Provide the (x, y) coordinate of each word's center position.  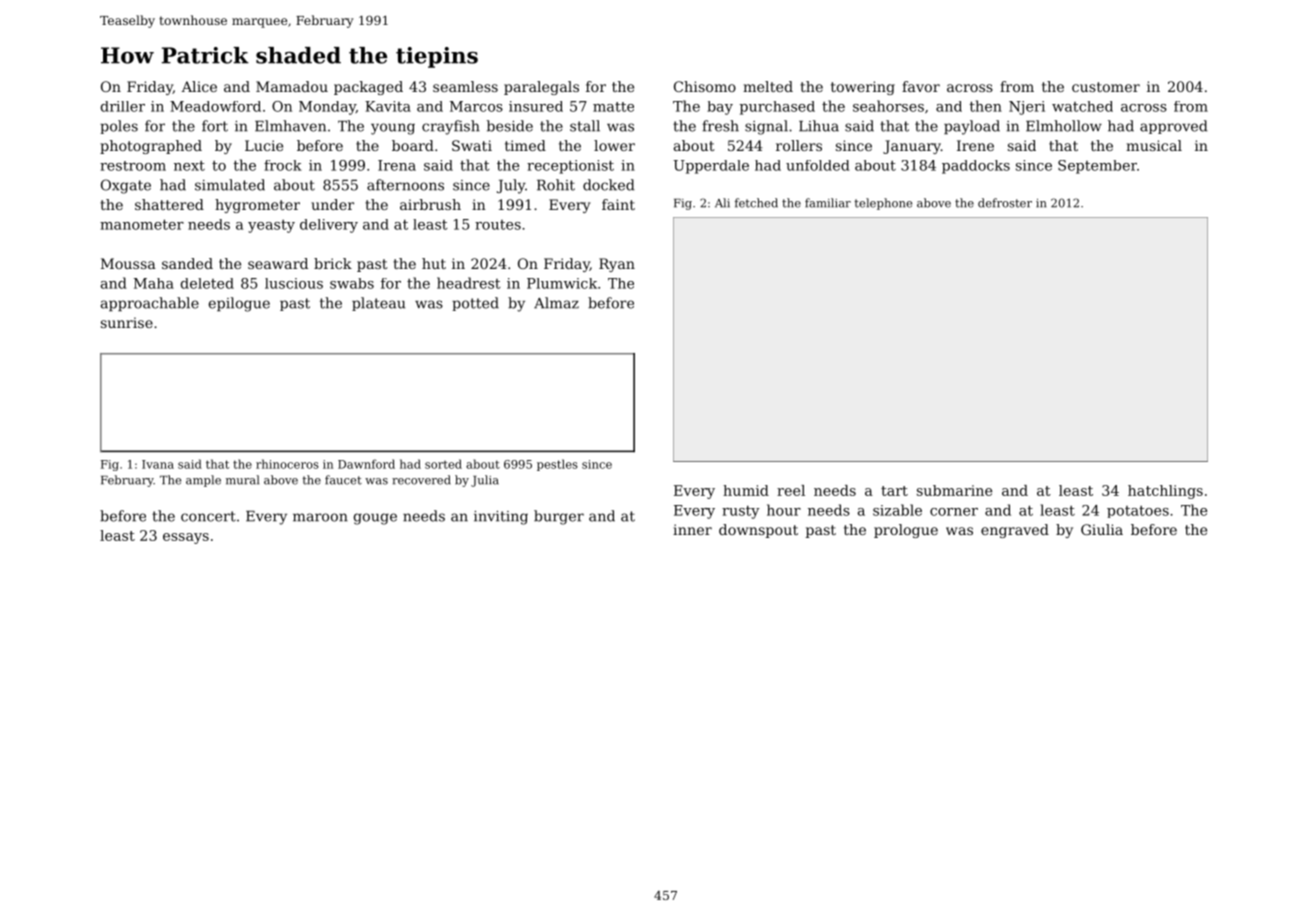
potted (475, 304)
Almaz (556, 303)
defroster (1005, 203)
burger (559, 517)
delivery (329, 226)
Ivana (158, 464)
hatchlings (1165, 492)
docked (609, 185)
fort (215, 126)
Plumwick (562, 283)
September (1097, 167)
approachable (150, 304)
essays (186, 538)
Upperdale (711, 167)
